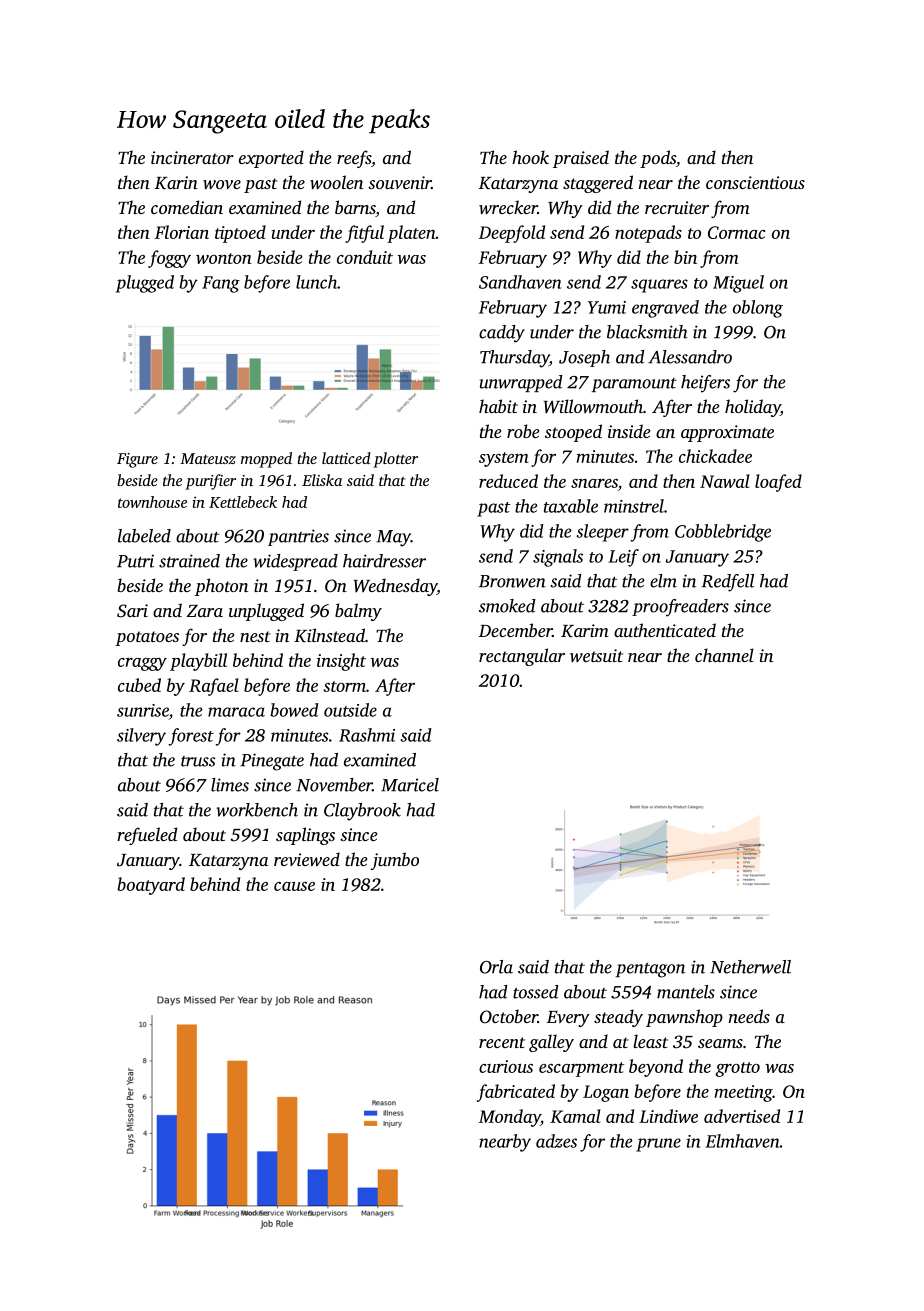 This page has width=924, height=1311. I want to click on pentagon, so click(650, 970).
